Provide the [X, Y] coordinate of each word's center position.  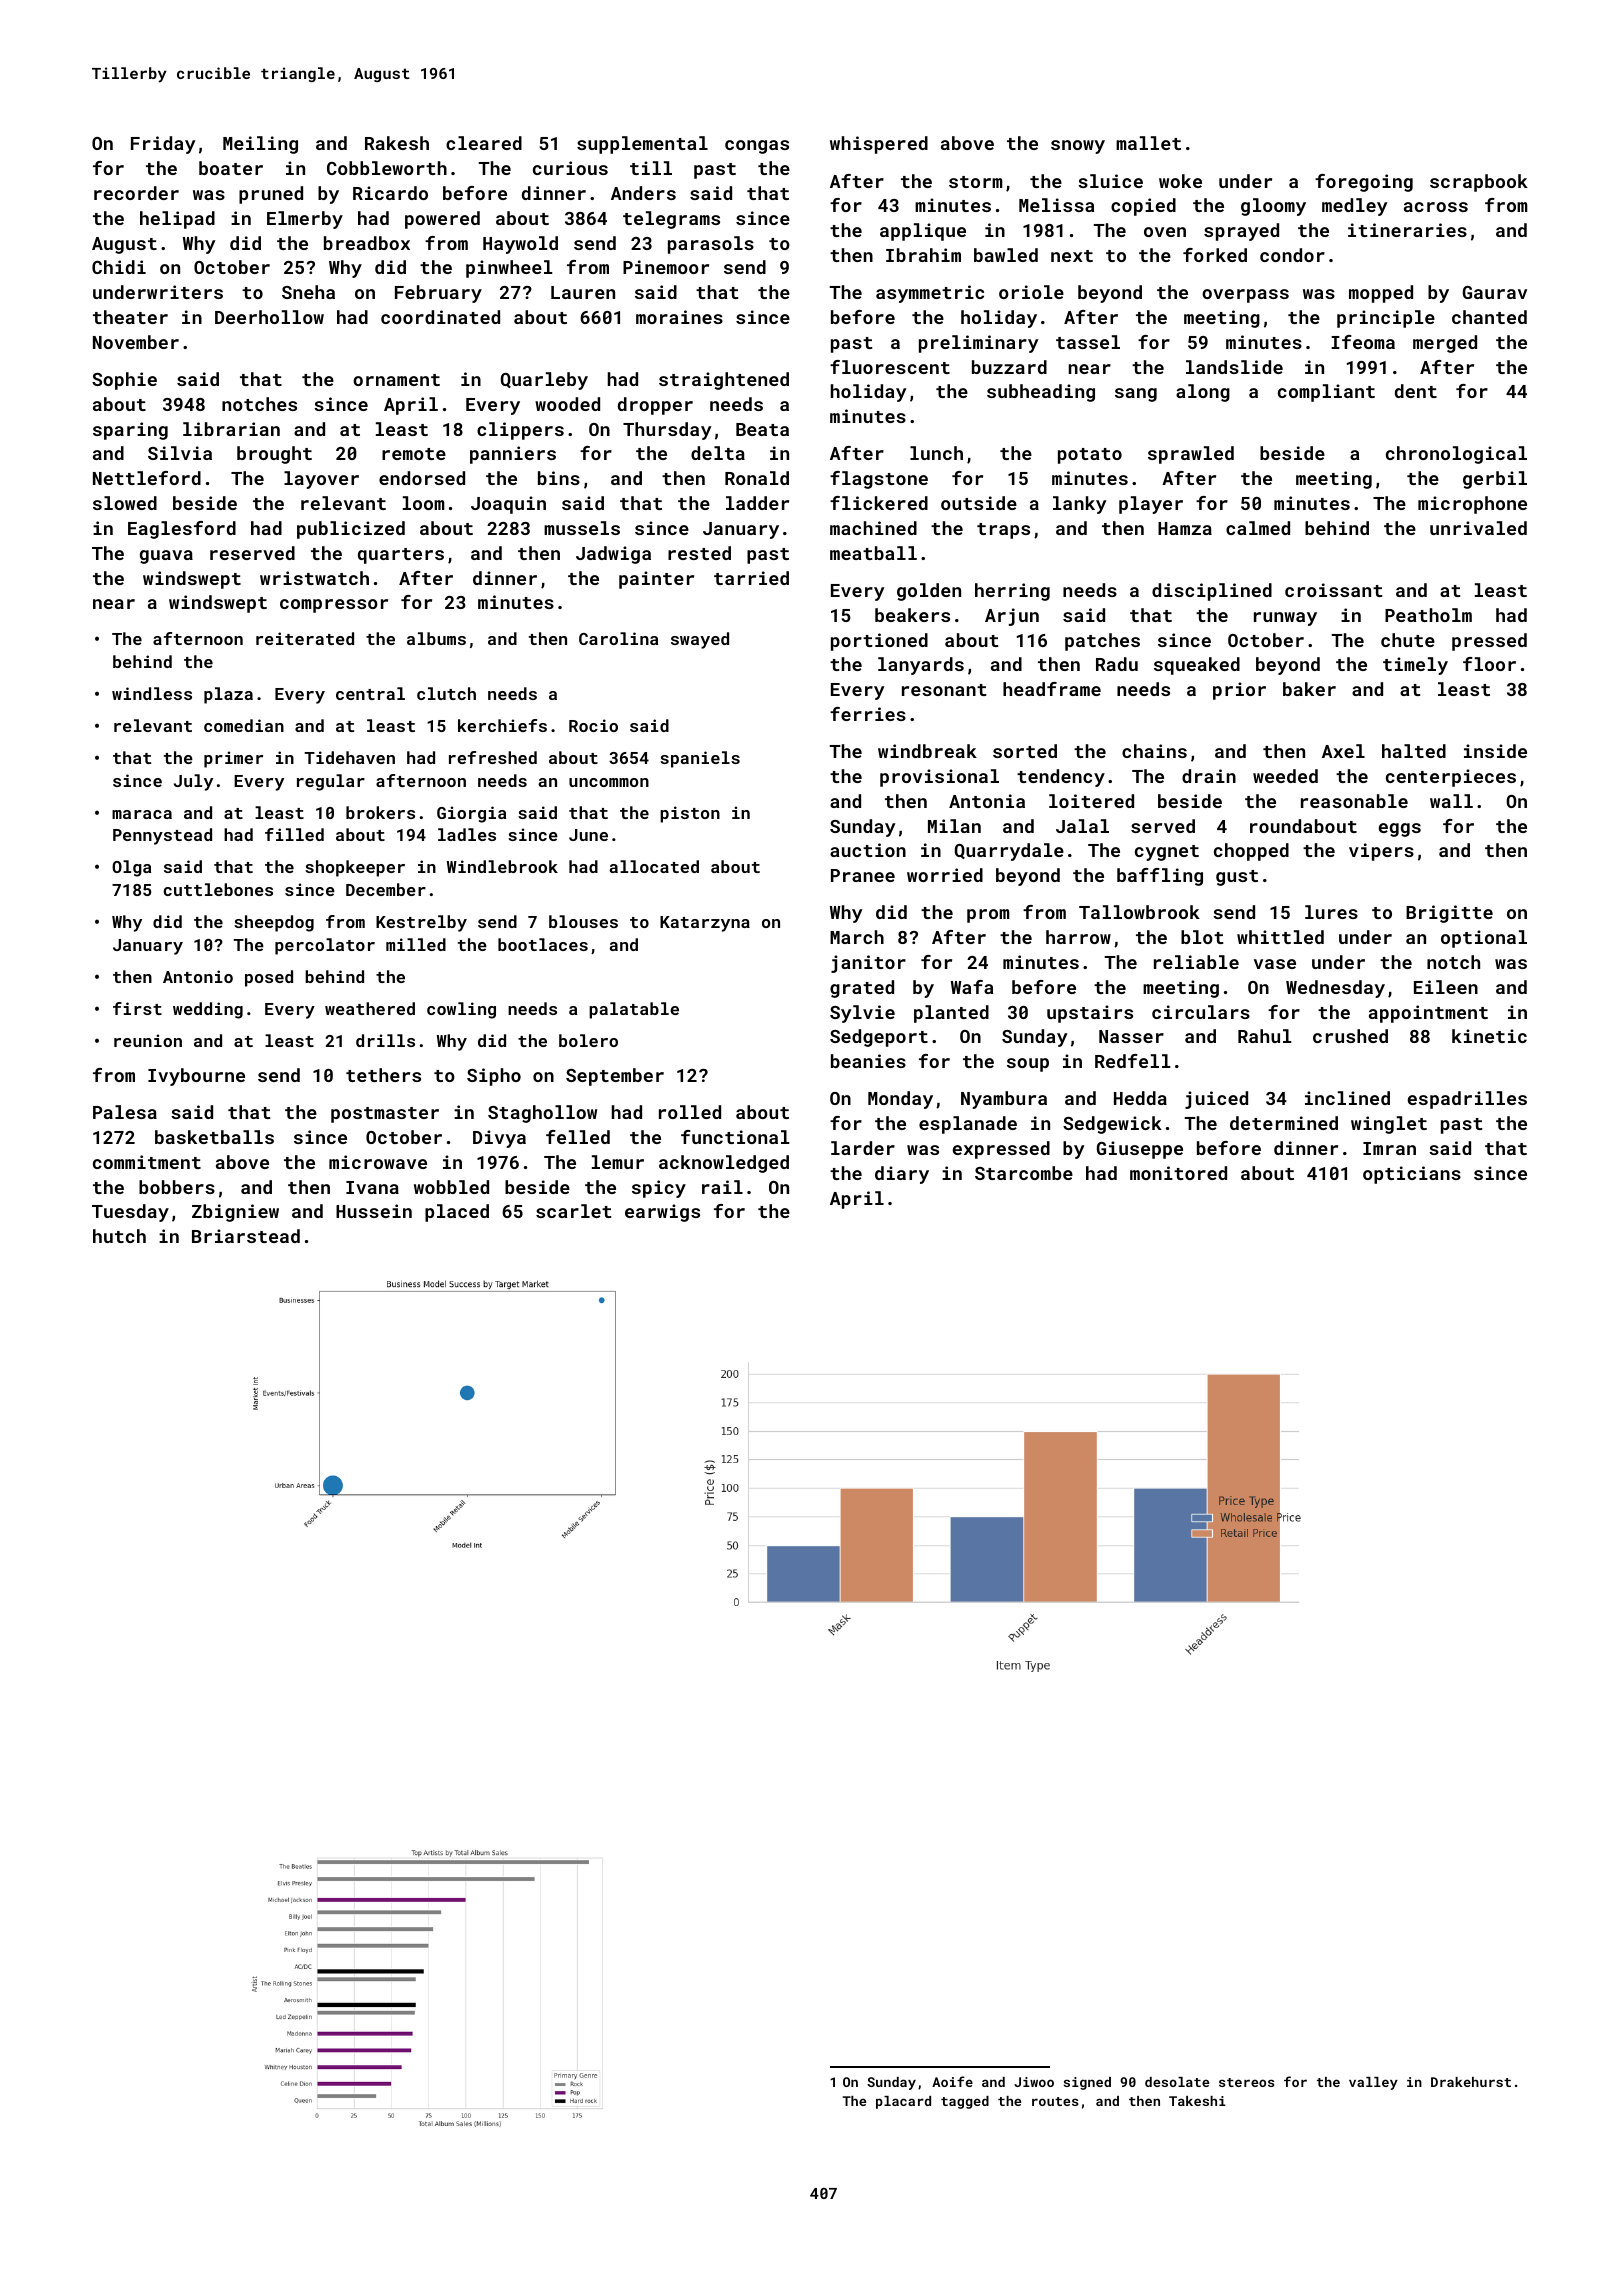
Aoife [952, 2081]
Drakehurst [1471, 2082]
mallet [1148, 143]
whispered [879, 145]
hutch [119, 1236]
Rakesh [397, 143]
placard [903, 2102]
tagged [965, 2102]
